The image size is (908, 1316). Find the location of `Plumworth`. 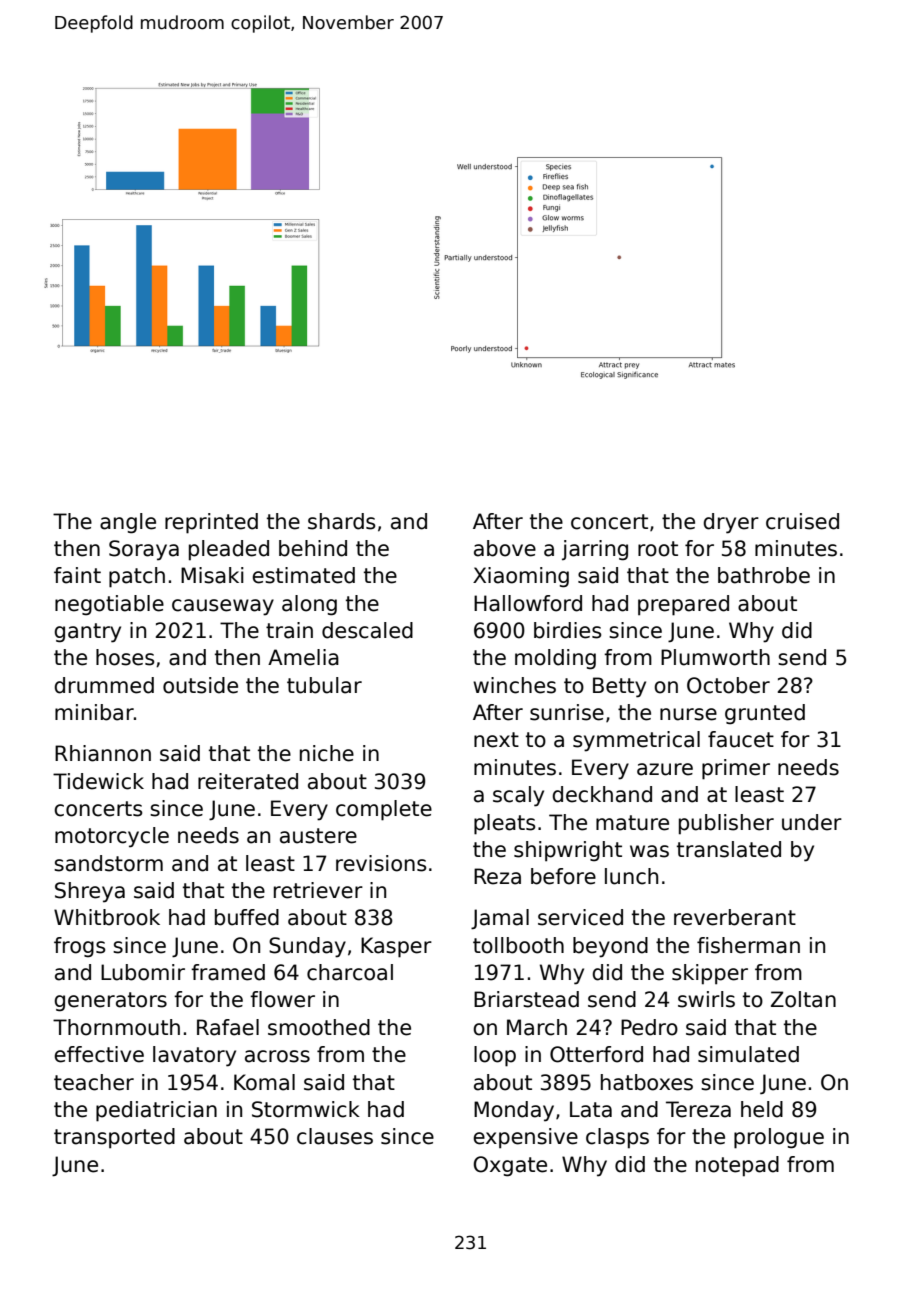

Plumworth is located at coordinates (715, 657).
